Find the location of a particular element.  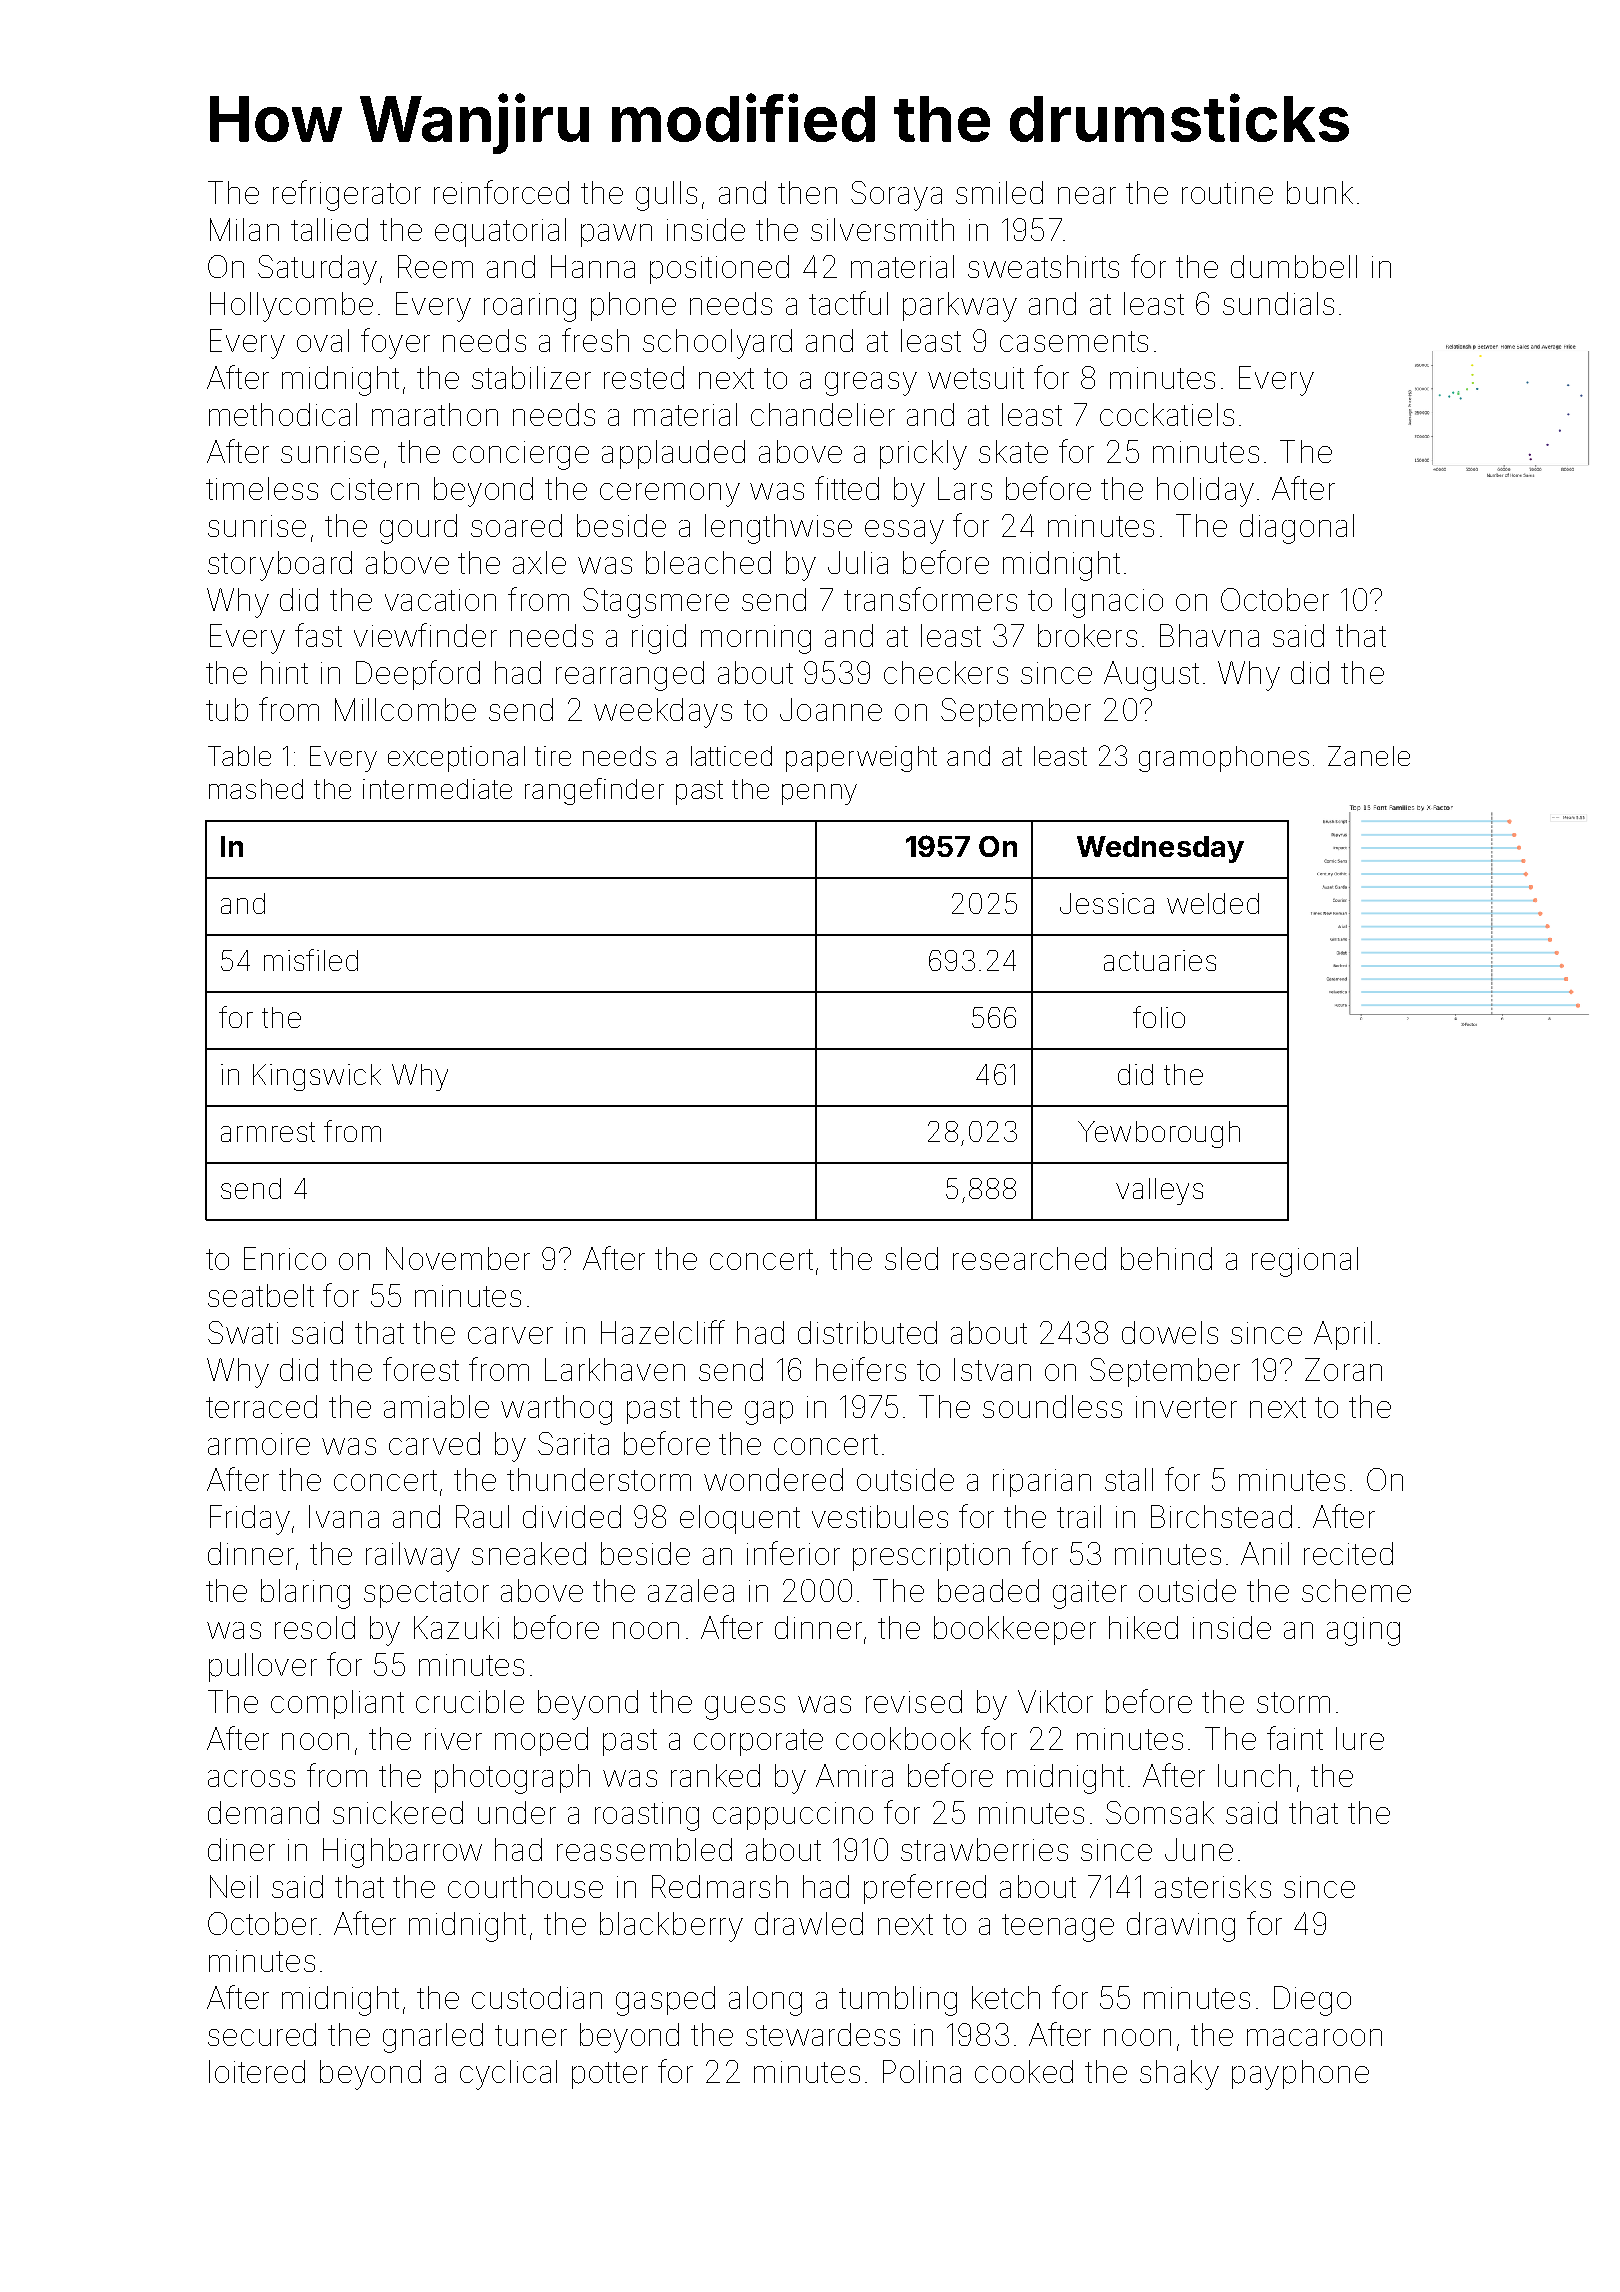

Zanele is located at coordinates (1369, 756).
